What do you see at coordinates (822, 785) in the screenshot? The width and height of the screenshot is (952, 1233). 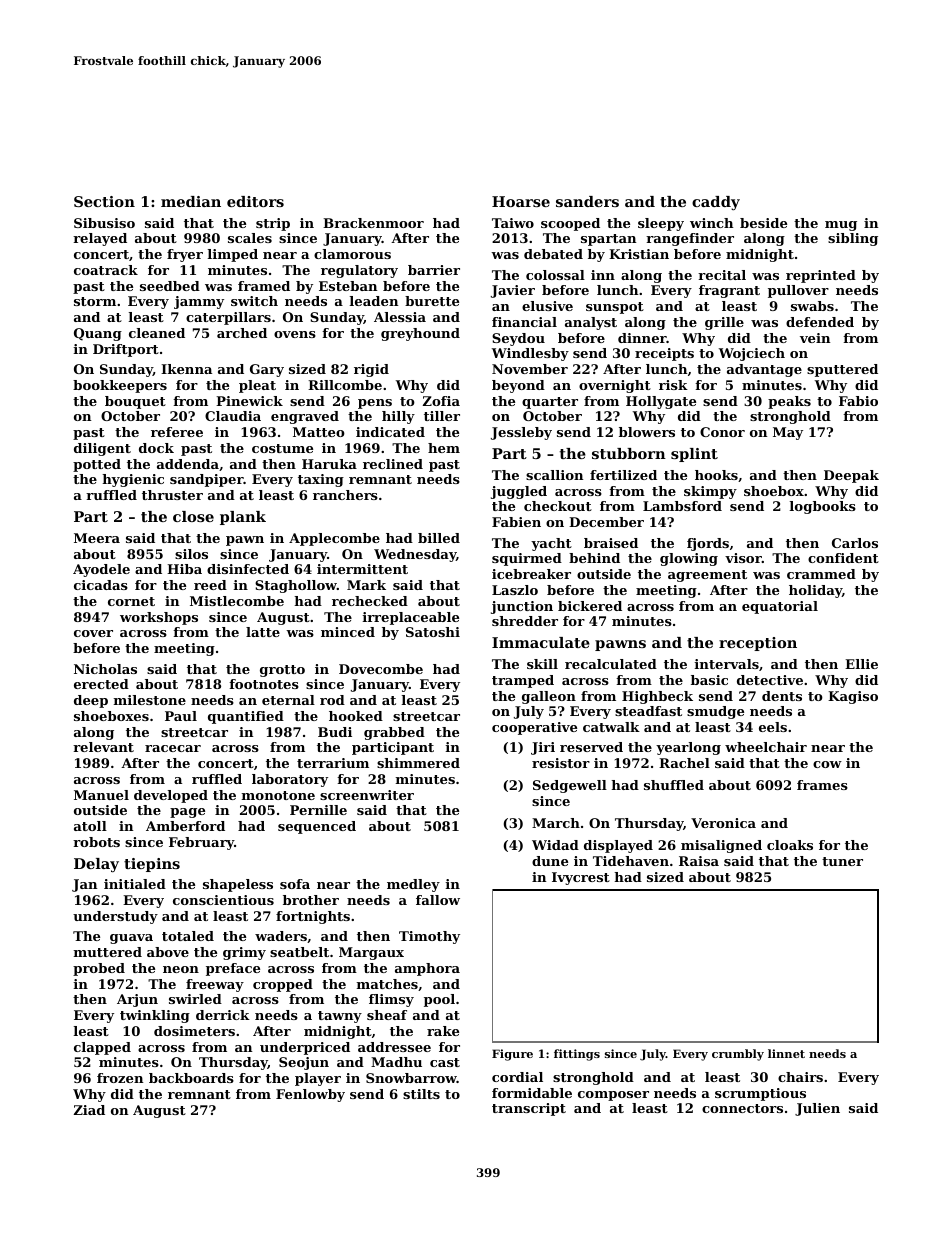 I see `frames` at bounding box center [822, 785].
